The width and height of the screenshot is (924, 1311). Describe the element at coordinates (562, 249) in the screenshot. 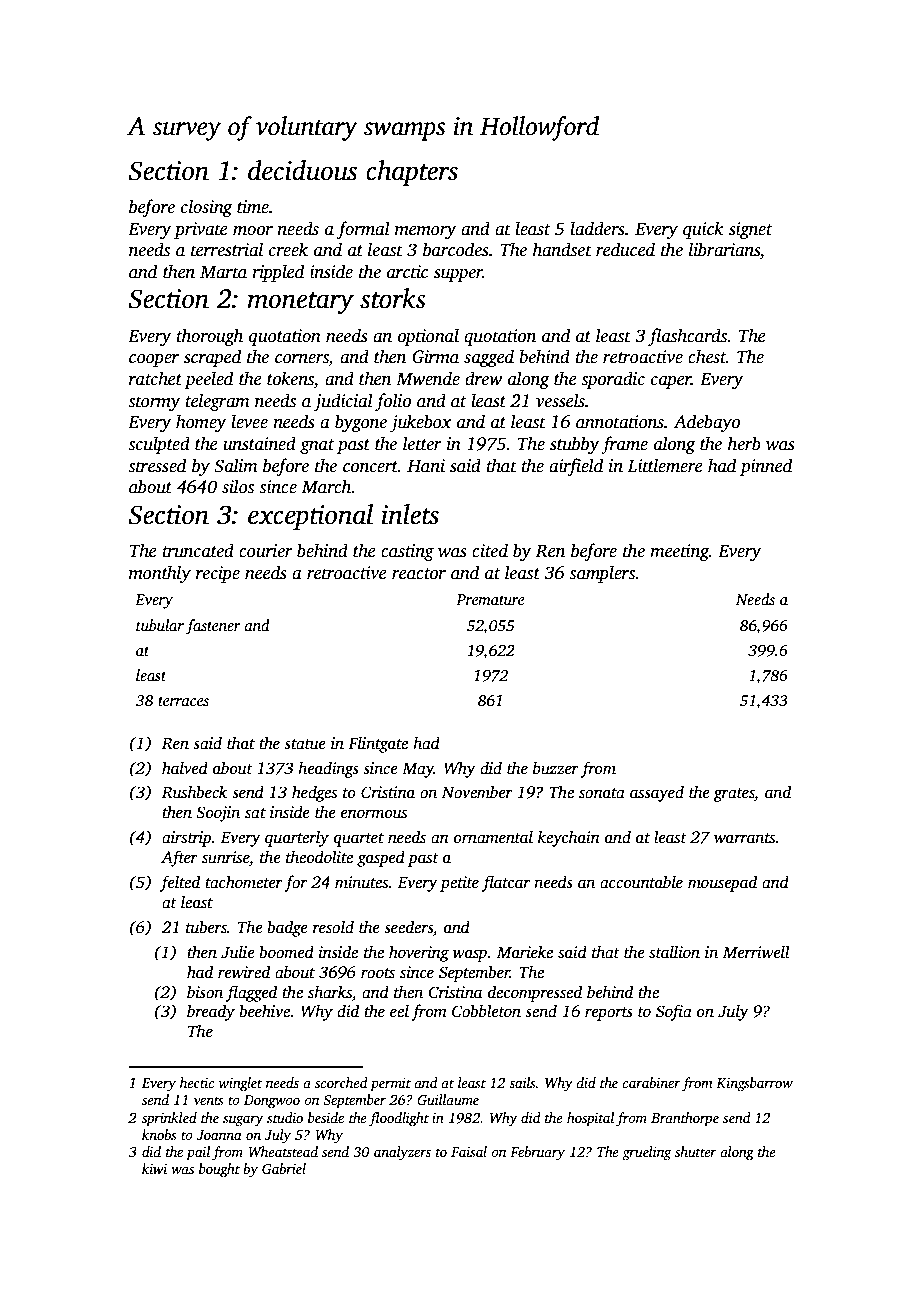

I see `handset` at that location.
